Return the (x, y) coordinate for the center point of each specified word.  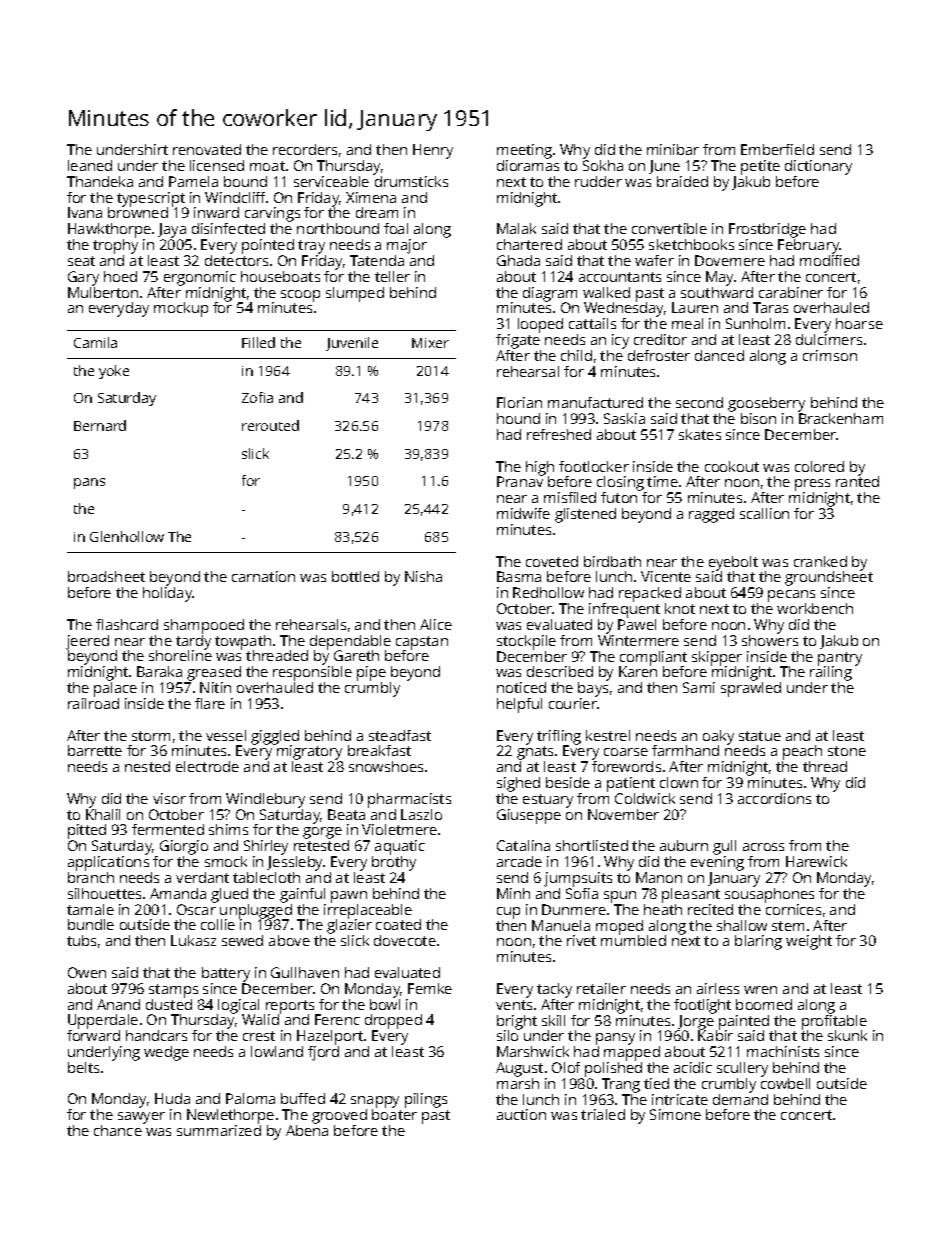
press (812, 485)
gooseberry (766, 404)
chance (118, 1130)
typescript (151, 199)
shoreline (180, 655)
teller (392, 276)
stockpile (526, 642)
